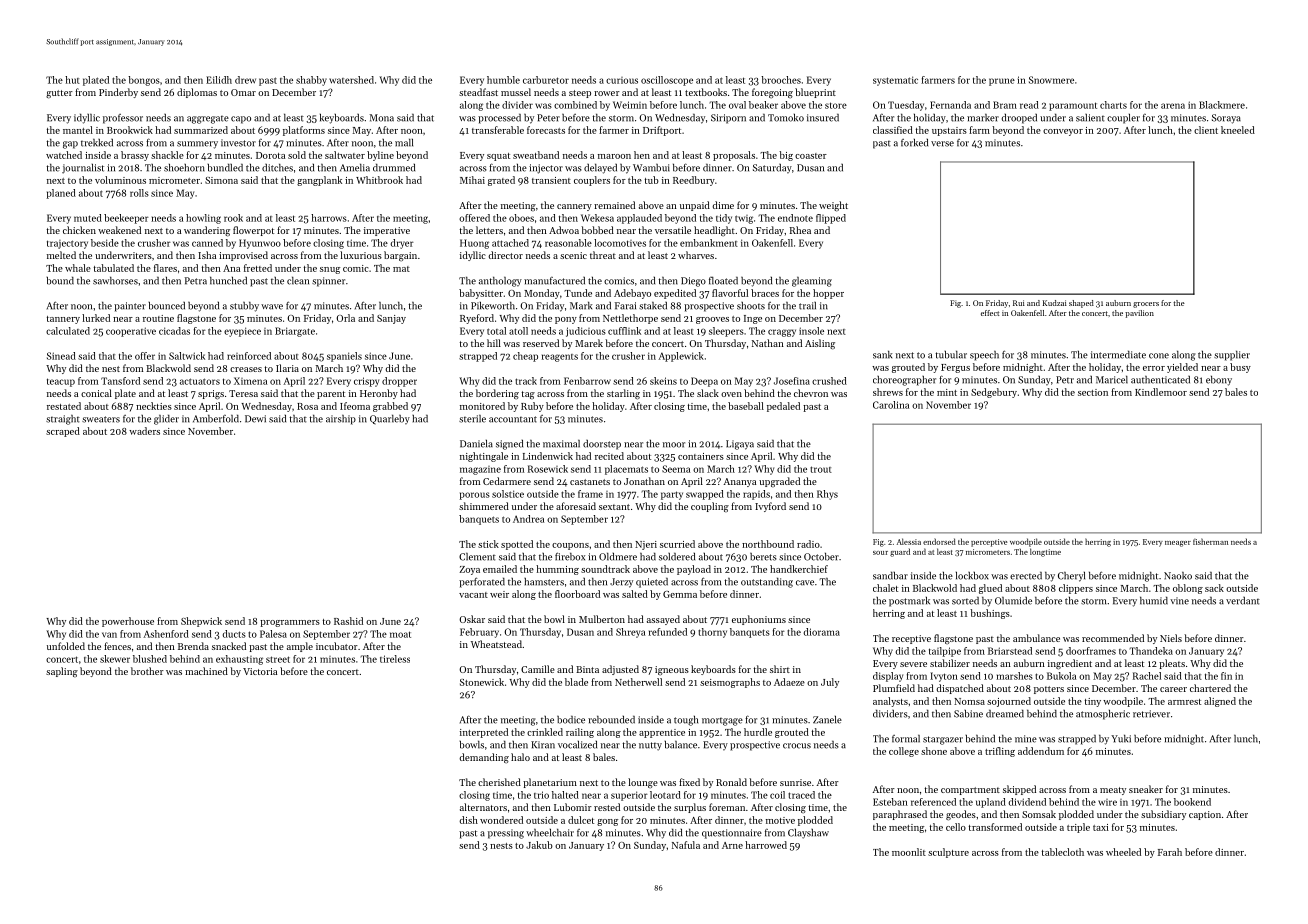 The image size is (1308, 924). I want to click on Snowmere, so click(1051, 80).
